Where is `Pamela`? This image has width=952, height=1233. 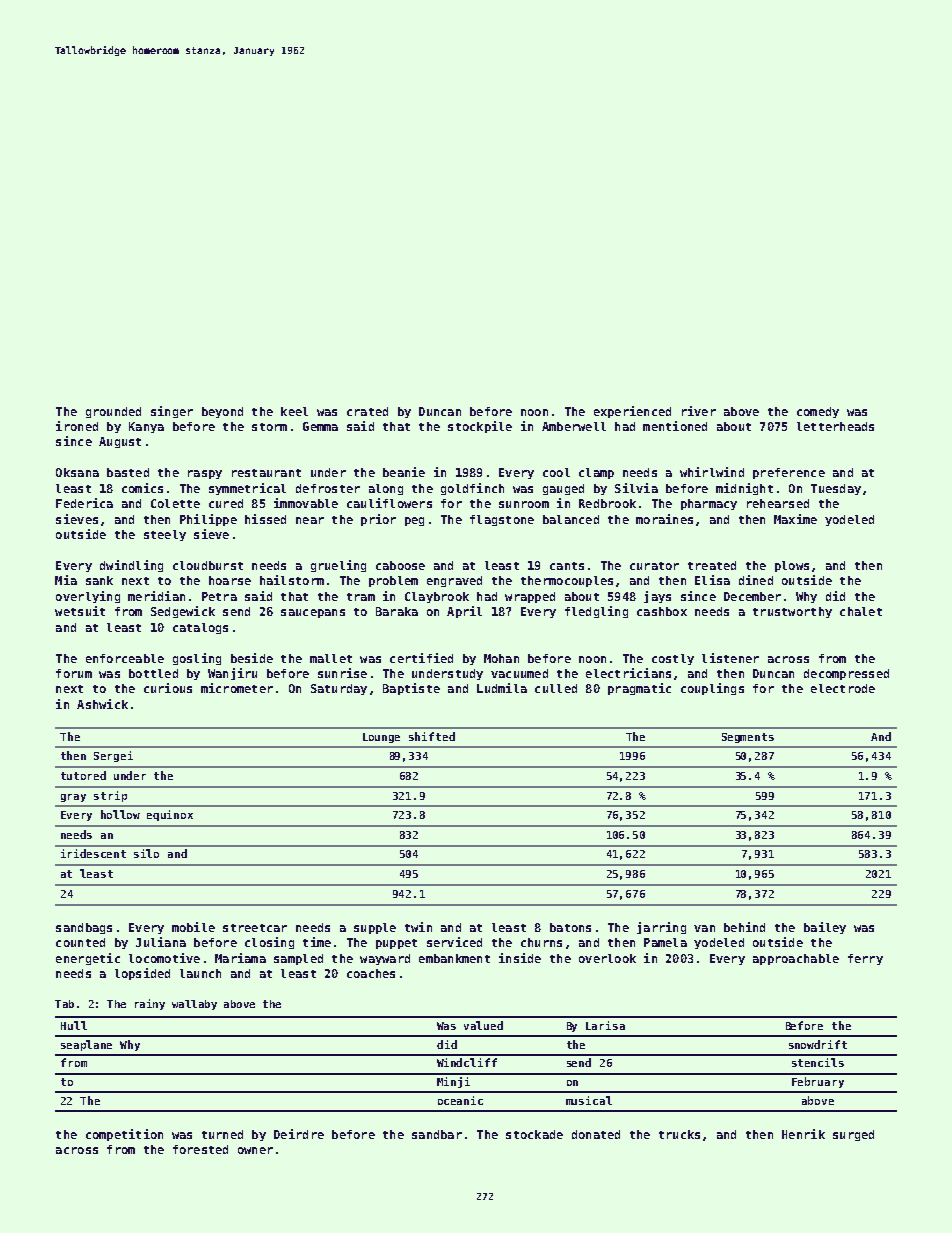
Pamela is located at coordinates (665, 942).
